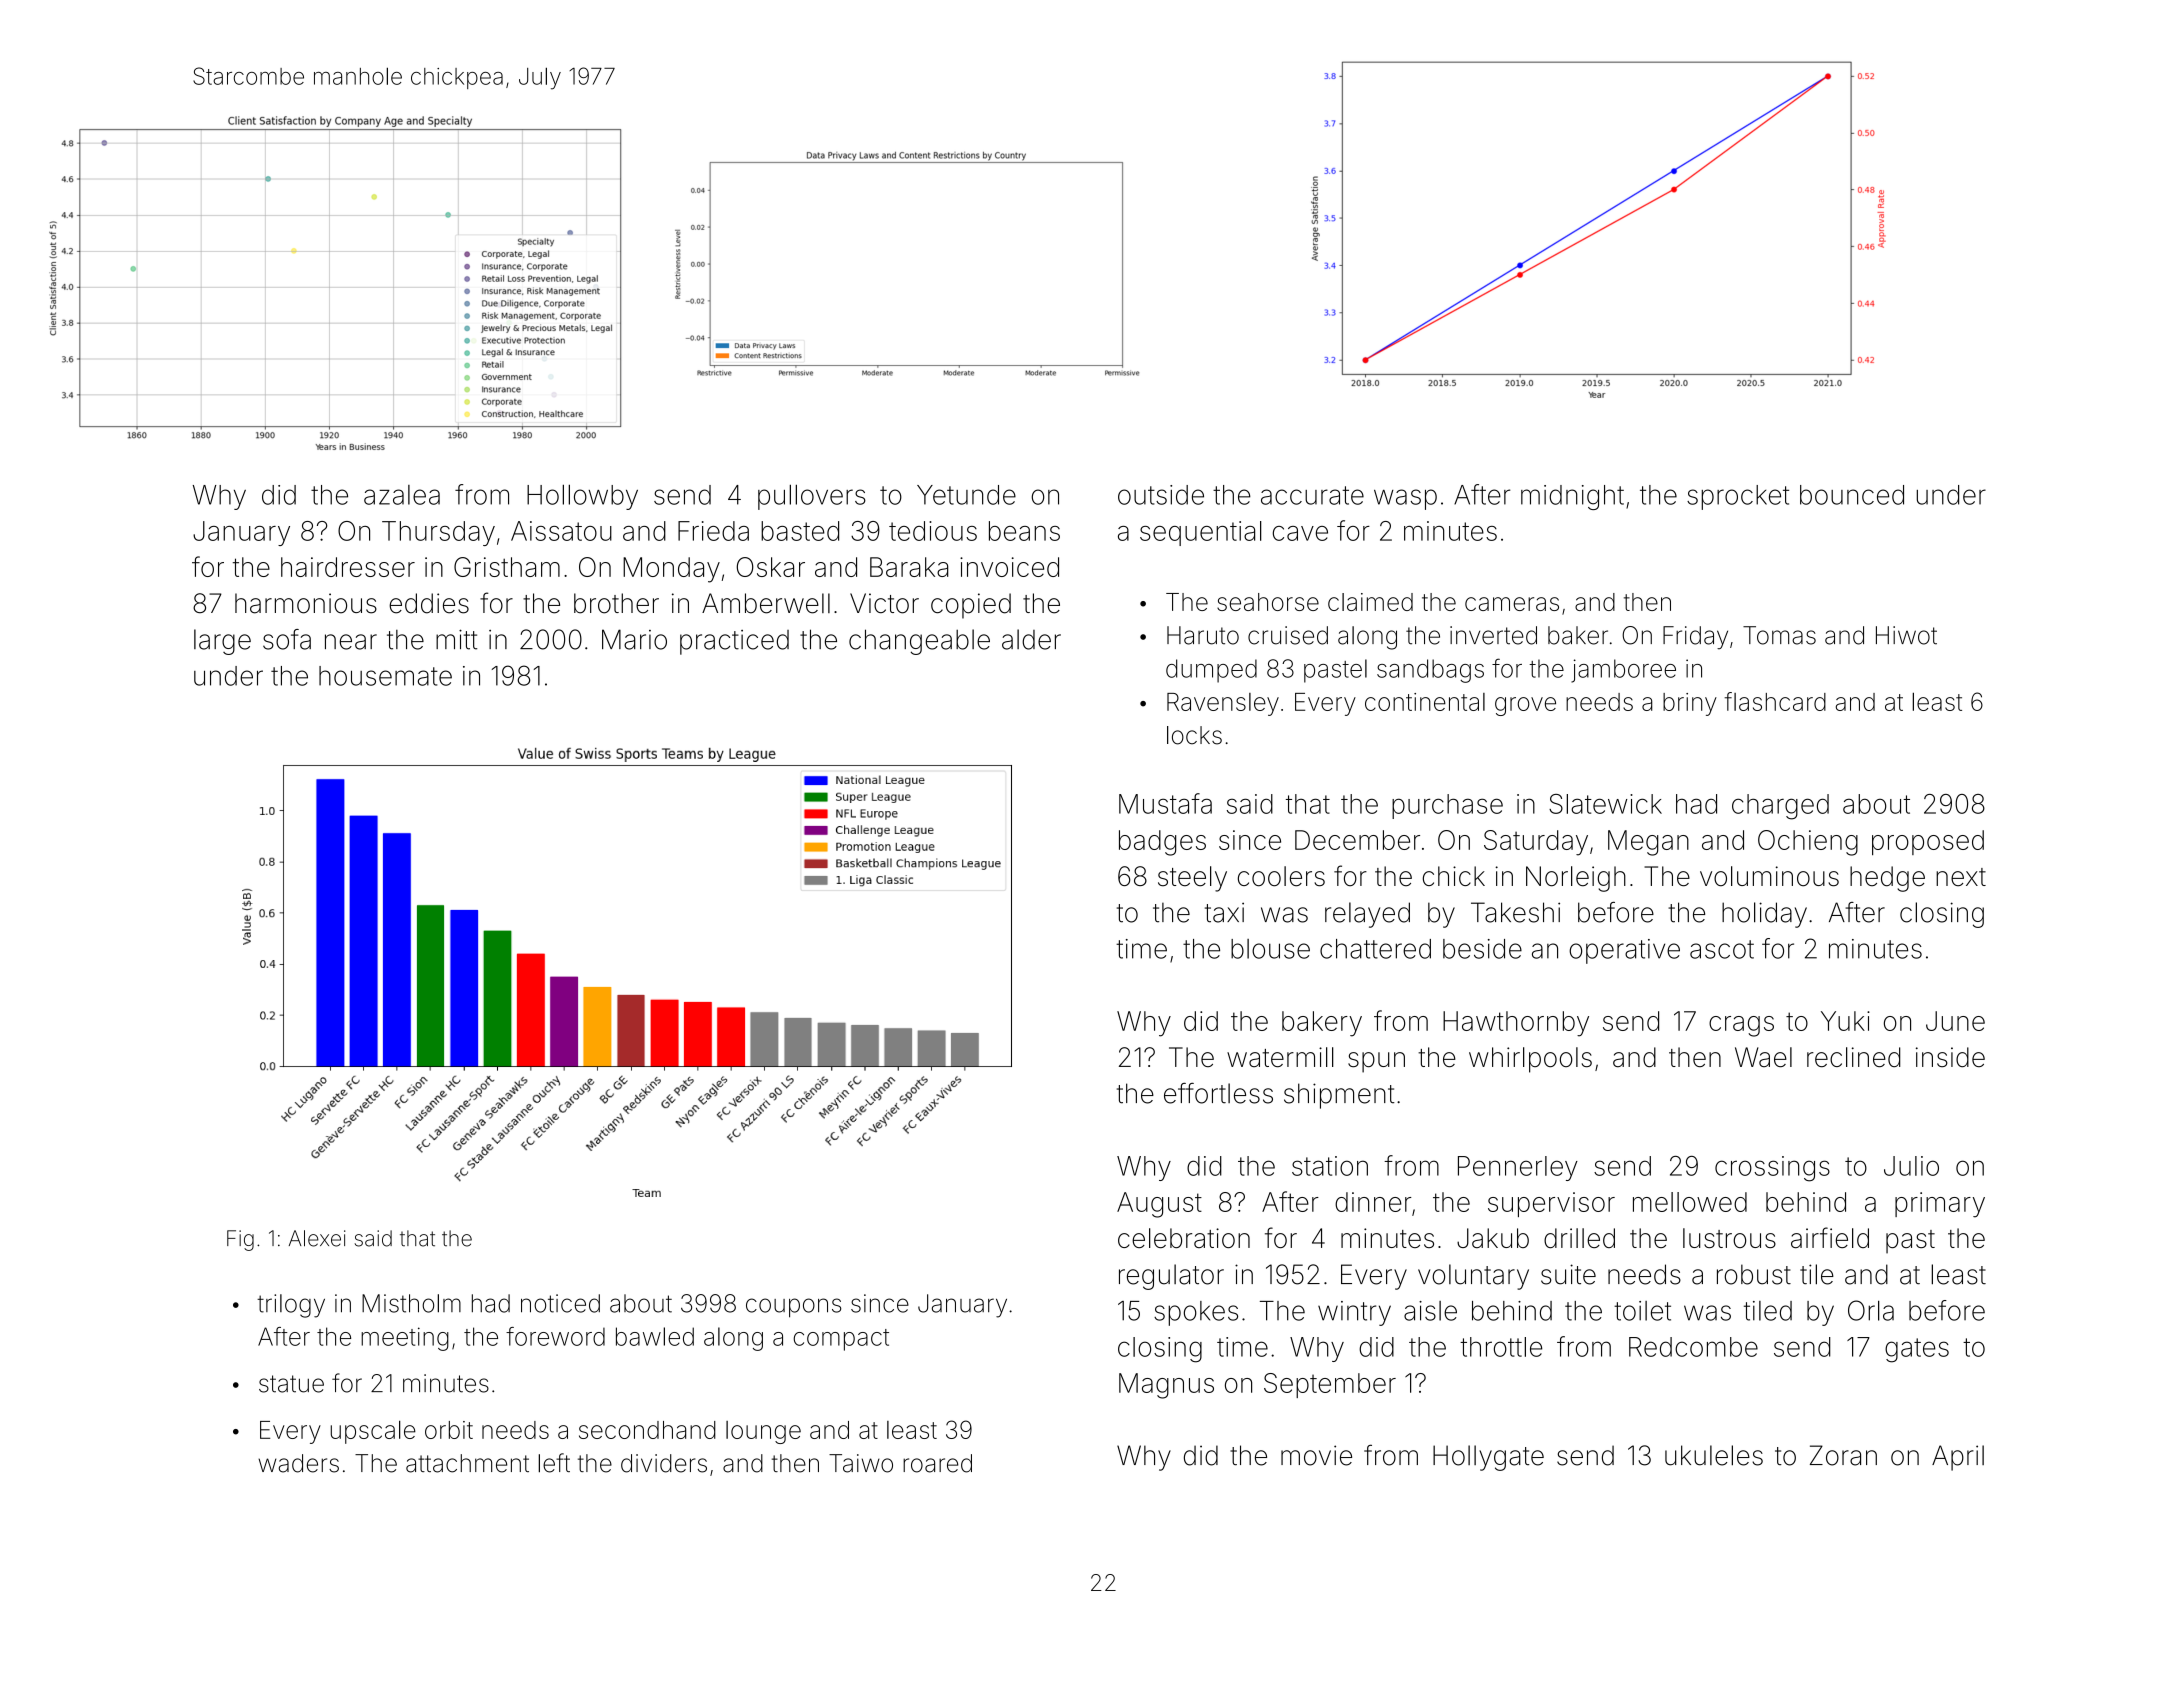 The width and height of the screenshot is (2178, 1683). Describe the element at coordinates (966, 495) in the screenshot. I see `Yetunde` at that location.
